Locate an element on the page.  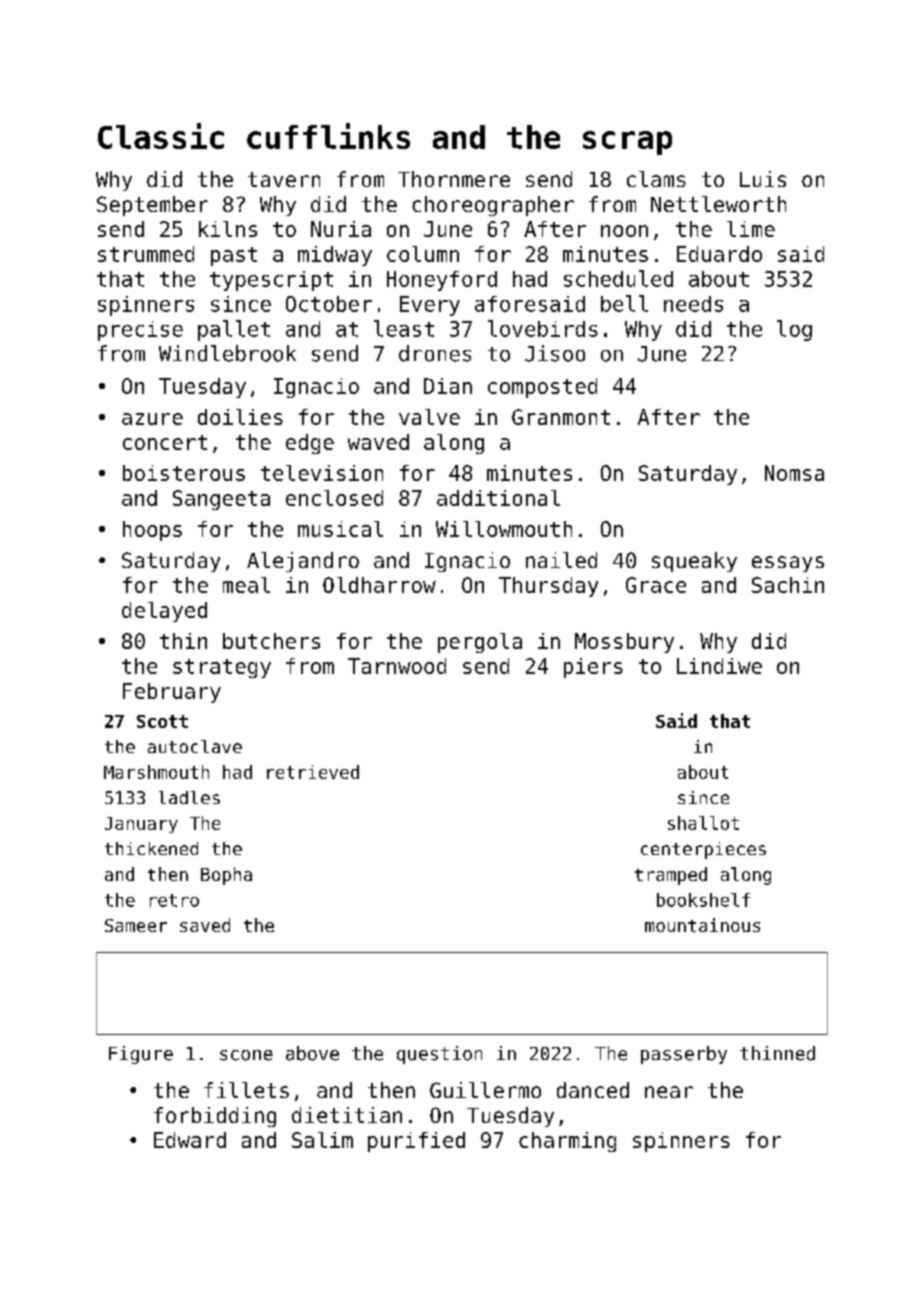
musical is located at coordinates (340, 529).
